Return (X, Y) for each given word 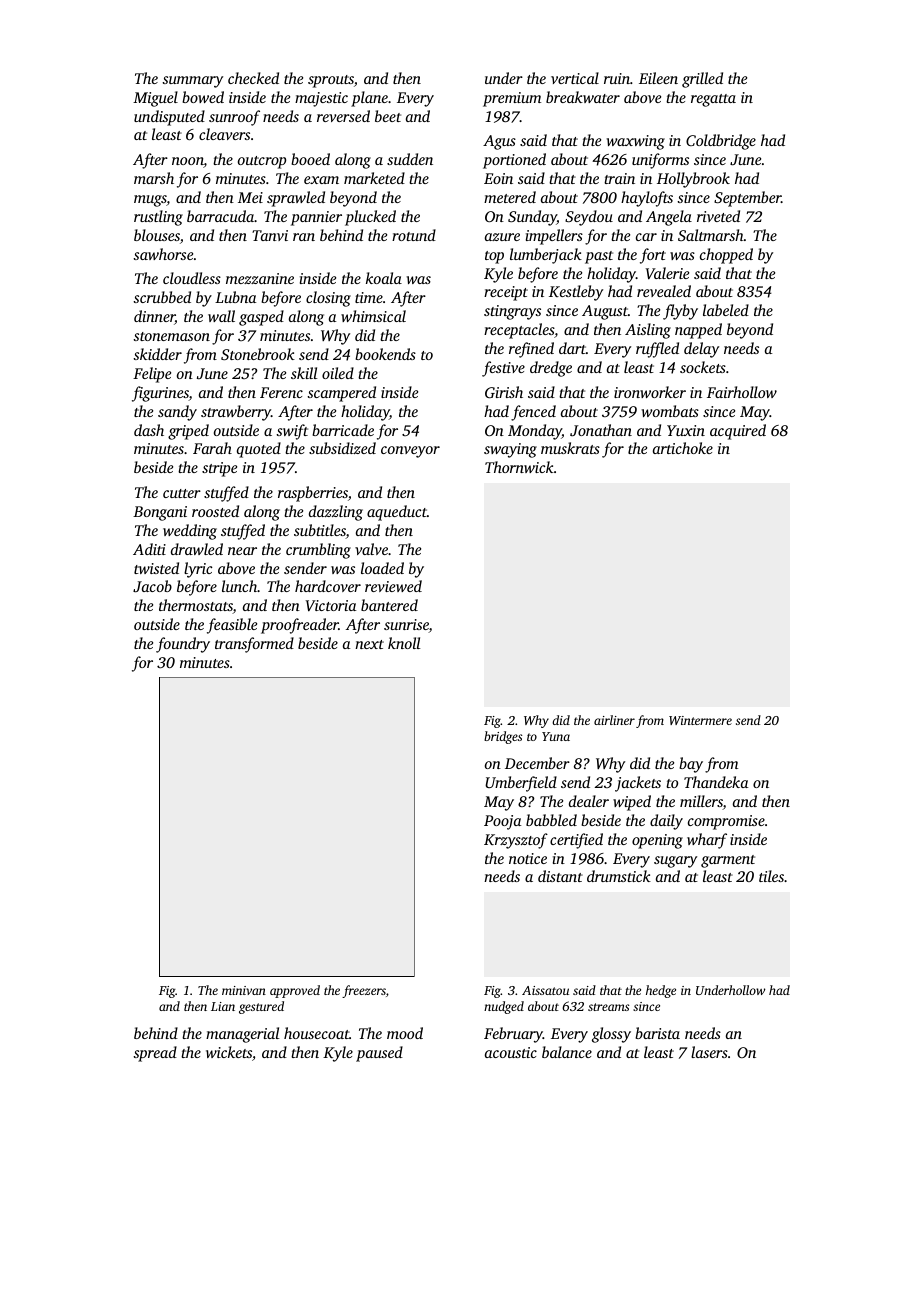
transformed (254, 645)
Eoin (498, 178)
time (369, 297)
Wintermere (700, 720)
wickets (229, 1052)
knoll (404, 643)
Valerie (667, 273)
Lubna (235, 297)
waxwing (635, 142)
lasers (709, 1052)
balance (567, 1052)
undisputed (169, 118)
